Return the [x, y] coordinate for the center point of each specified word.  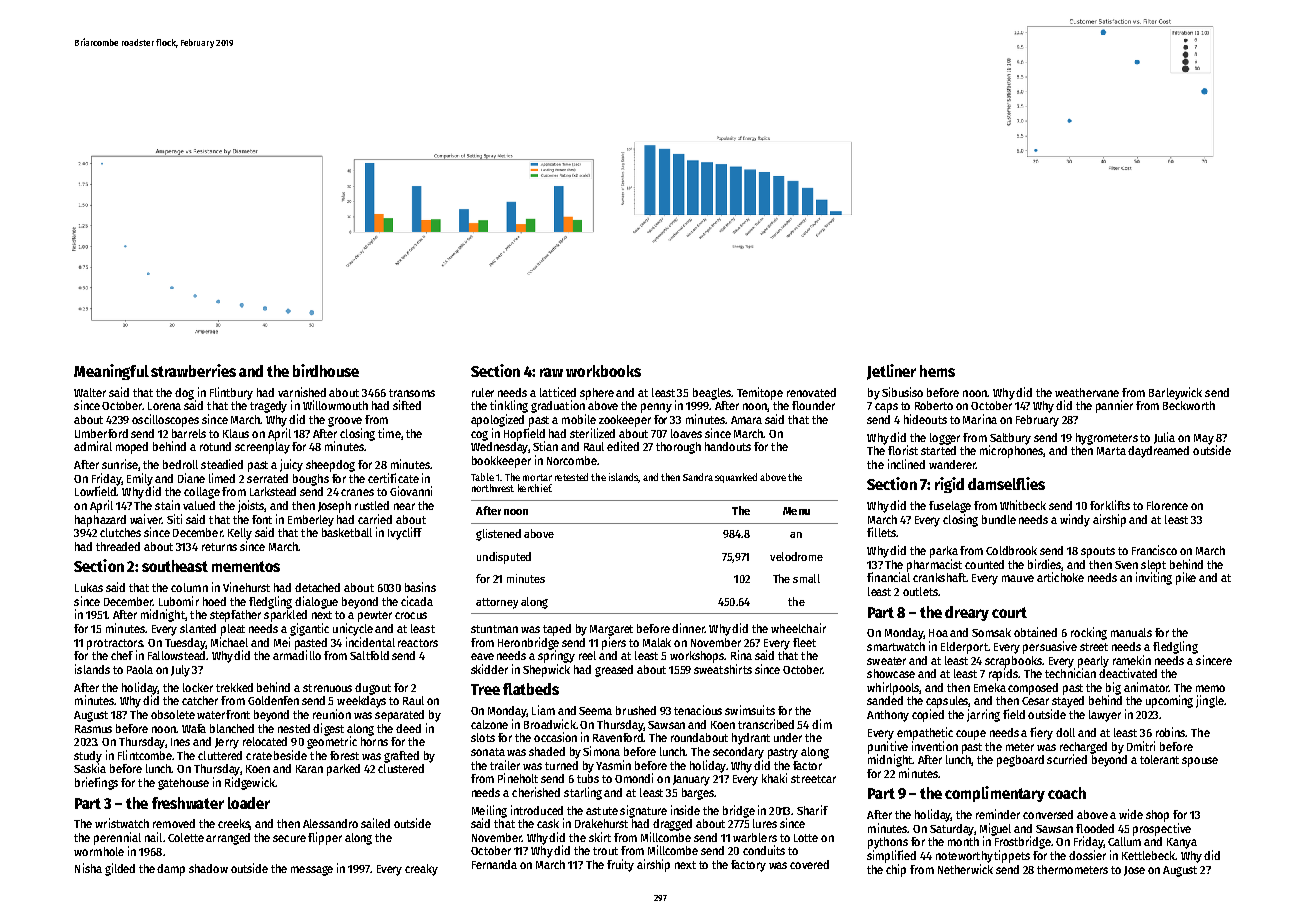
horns [374, 741]
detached [317, 587]
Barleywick [1175, 393]
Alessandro [330, 823]
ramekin [1132, 660]
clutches [120, 532]
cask [548, 823]
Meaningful [111, 372]
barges [698, 794]
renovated [811, 392]
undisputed [504, 558]
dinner [688, 628]
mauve [1018, 578]
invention [935, 746]
